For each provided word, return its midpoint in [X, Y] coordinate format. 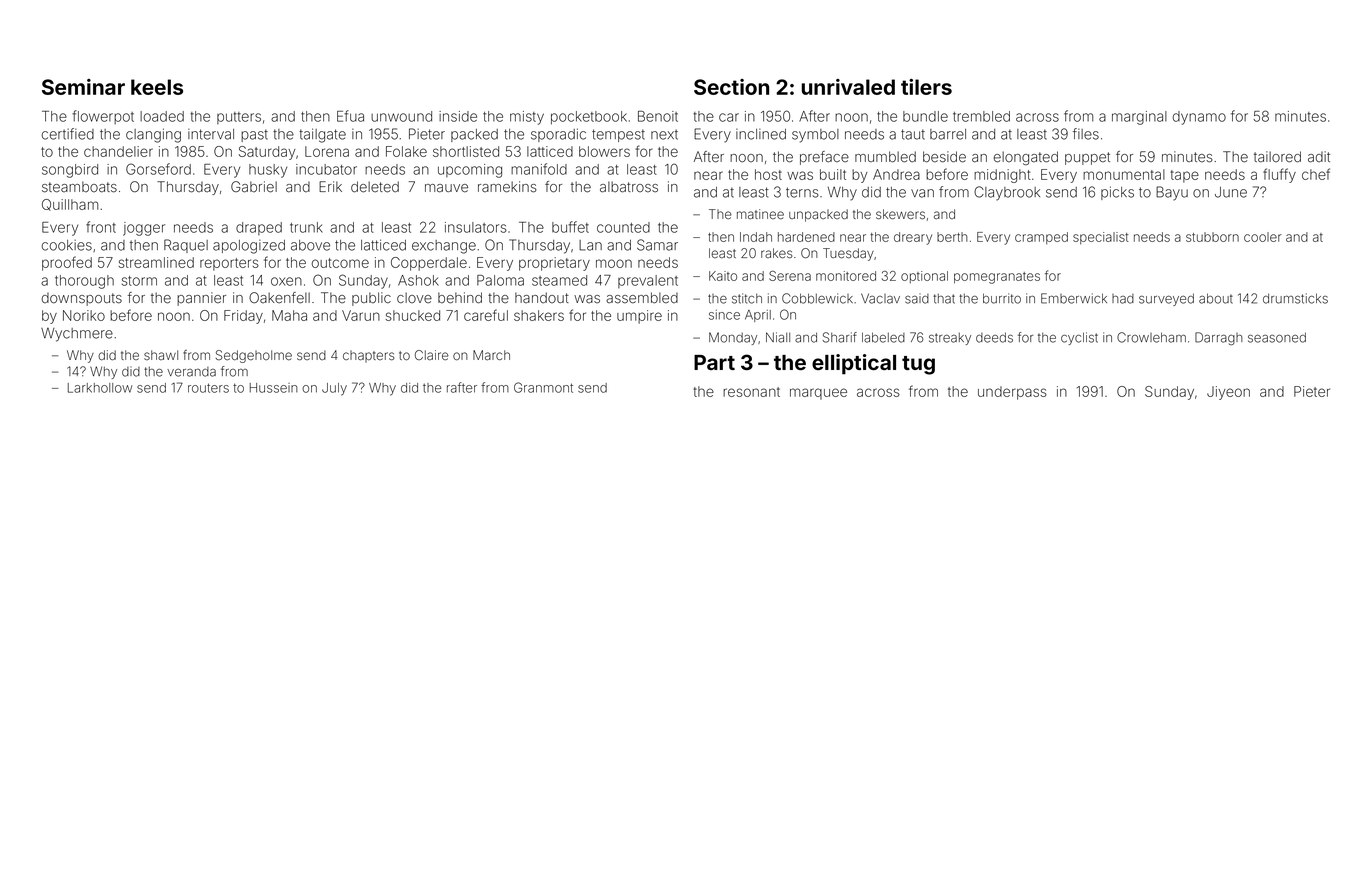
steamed [559, 280]
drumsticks [1295, 298]
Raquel [186, 246]
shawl [161, 355]
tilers [926, 87]
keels [157, 87]
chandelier [118, 151]
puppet [1087, 158]
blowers [604, 151]
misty [527, 118]
